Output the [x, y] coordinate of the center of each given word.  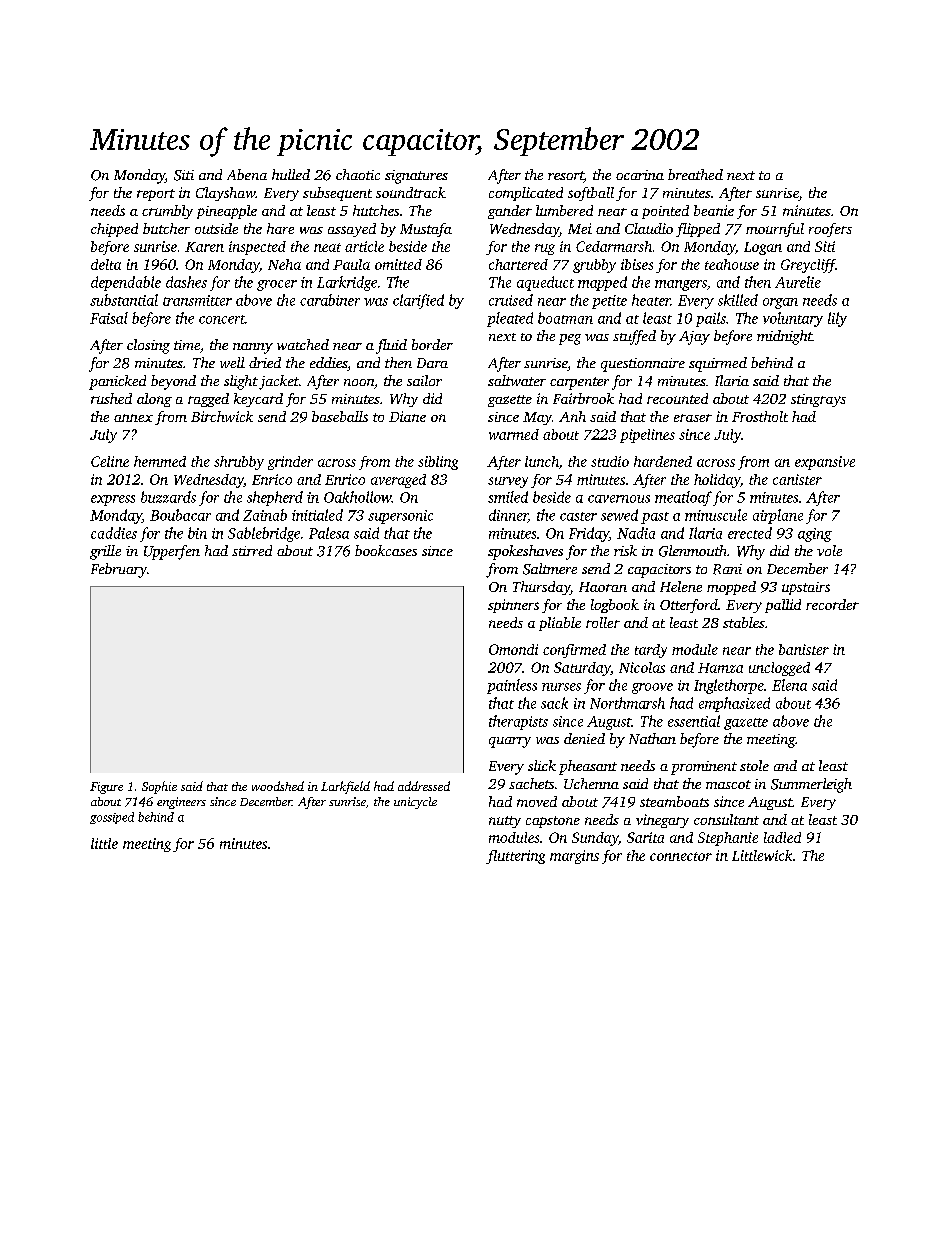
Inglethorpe [729, 686]
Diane [407, 416]
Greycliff [808, 266]
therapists [518, 722]
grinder [290, 463]
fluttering [515, 857]
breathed [695, 174]
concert [222, 319]
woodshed [278, 786]
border [432, 344]
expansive [825, 463]
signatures [416, 177]
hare [280, 228]
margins [574, 857]
